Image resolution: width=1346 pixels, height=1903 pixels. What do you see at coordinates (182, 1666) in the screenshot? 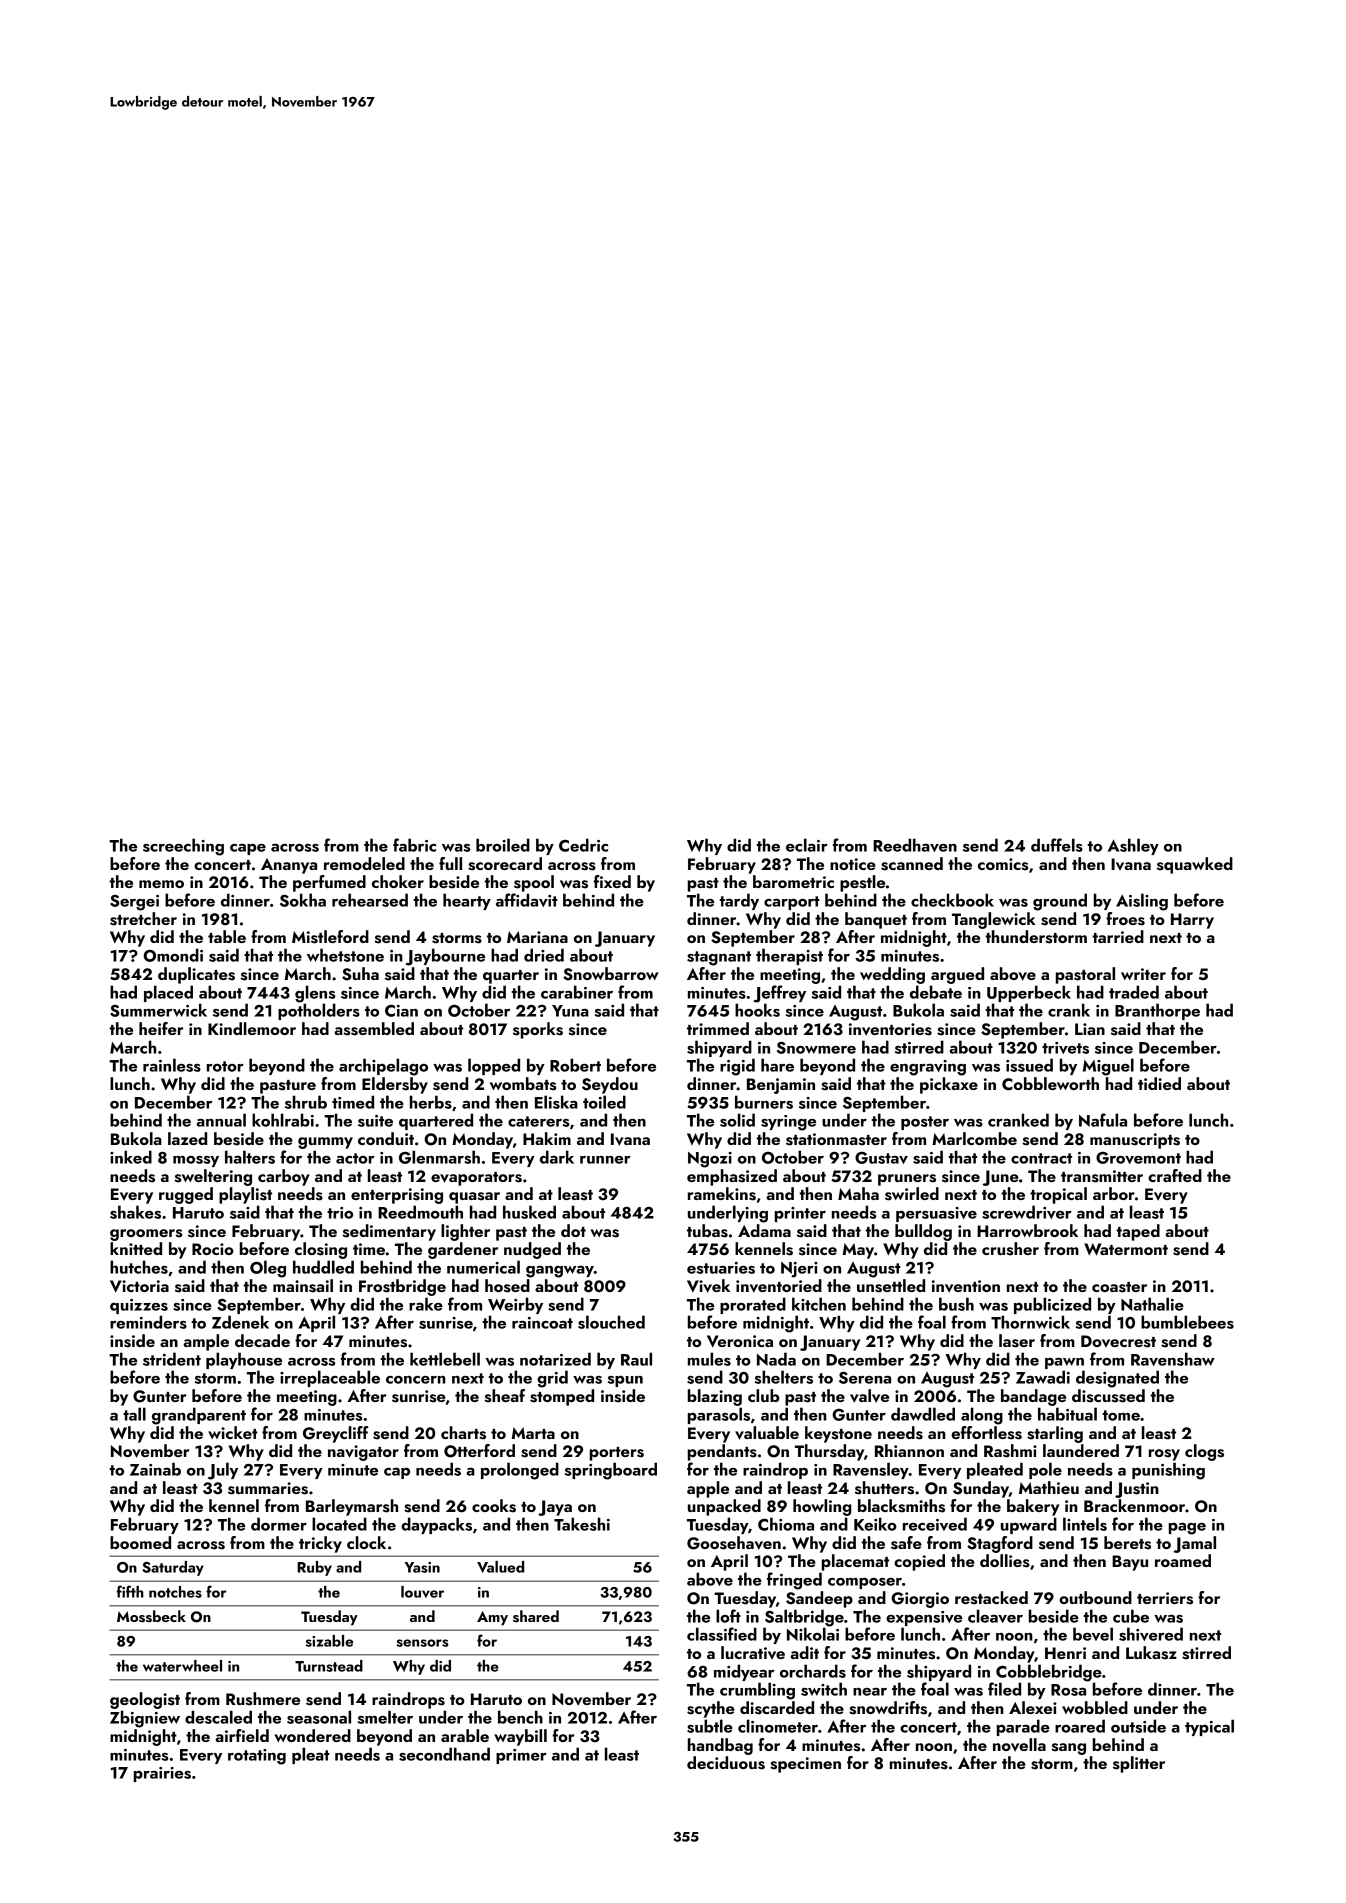
I see `waterwheel` at bounding box center [182, 1666].
